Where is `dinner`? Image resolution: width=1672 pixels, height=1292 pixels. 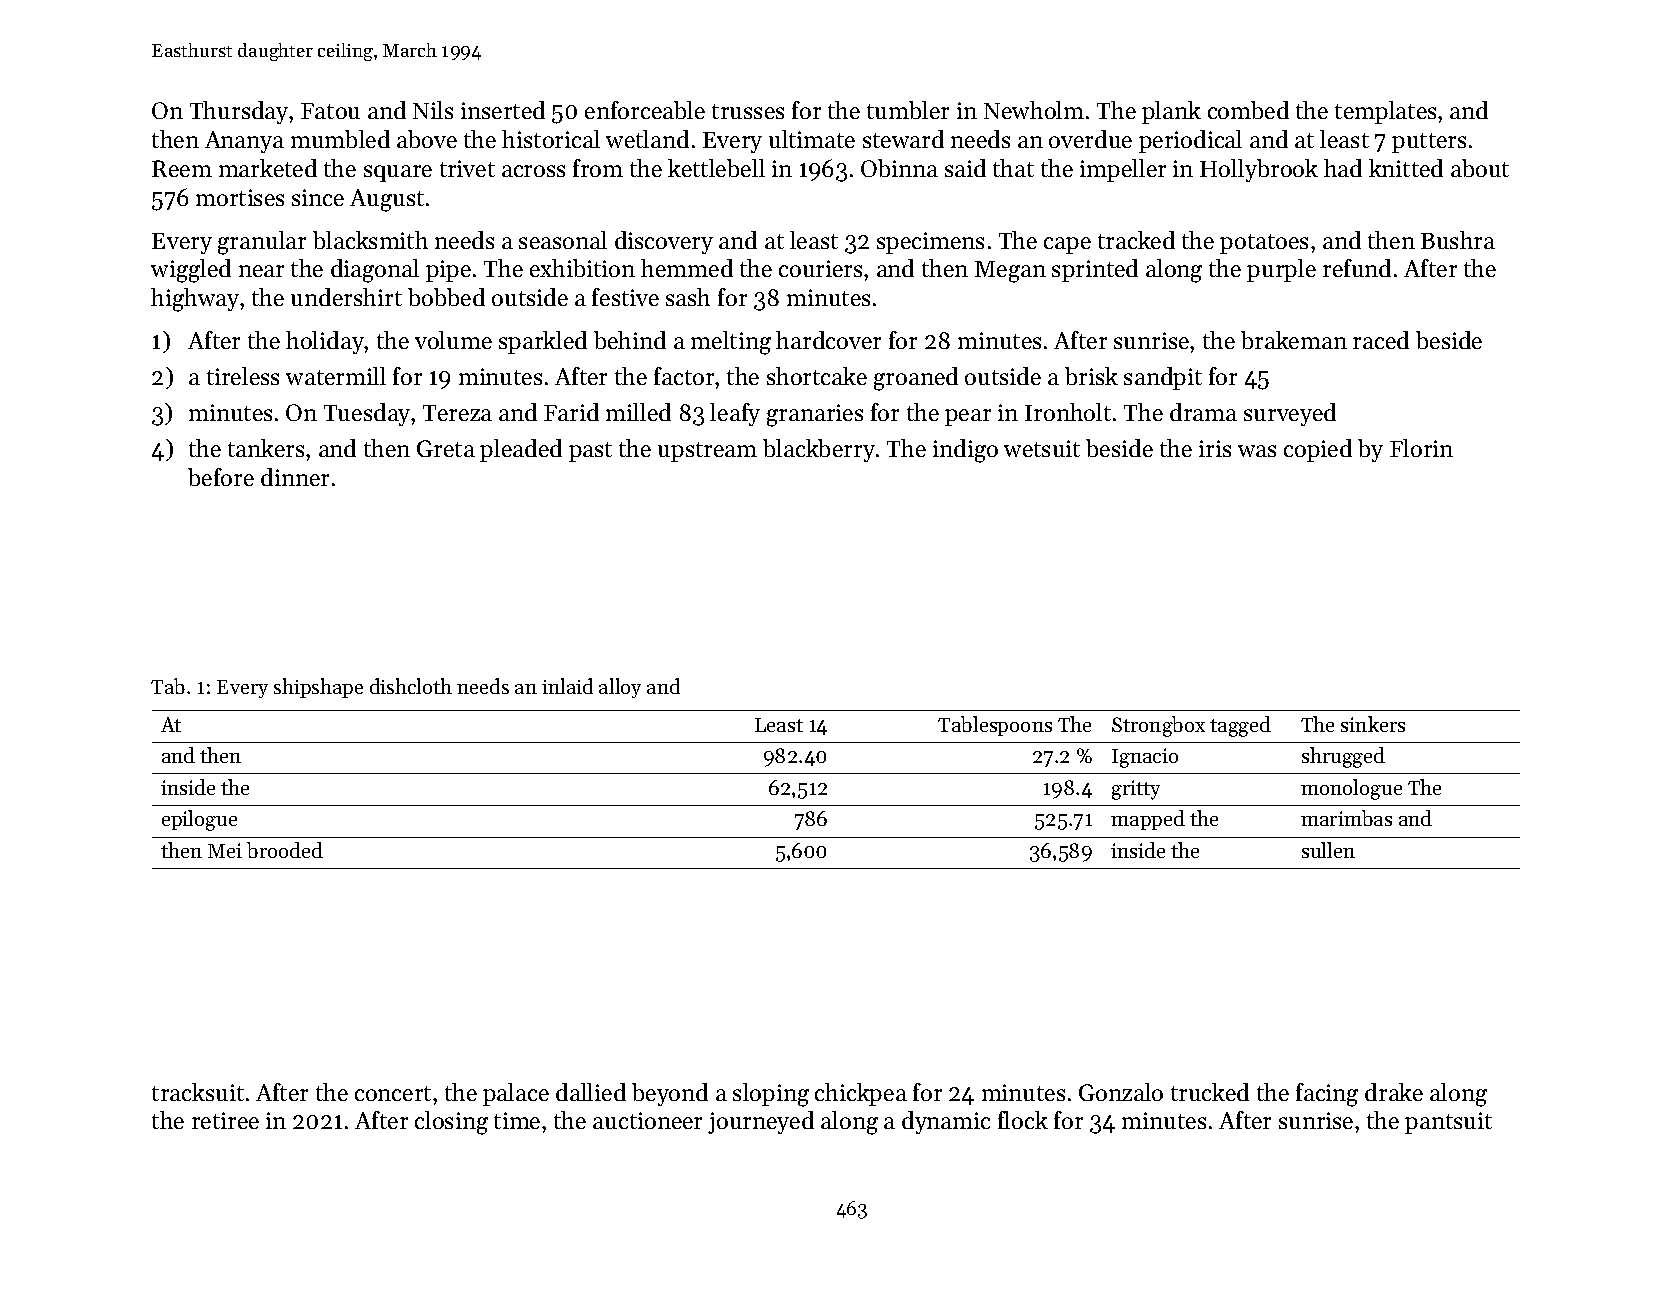
dinner is located at coordinates (295, 477).
